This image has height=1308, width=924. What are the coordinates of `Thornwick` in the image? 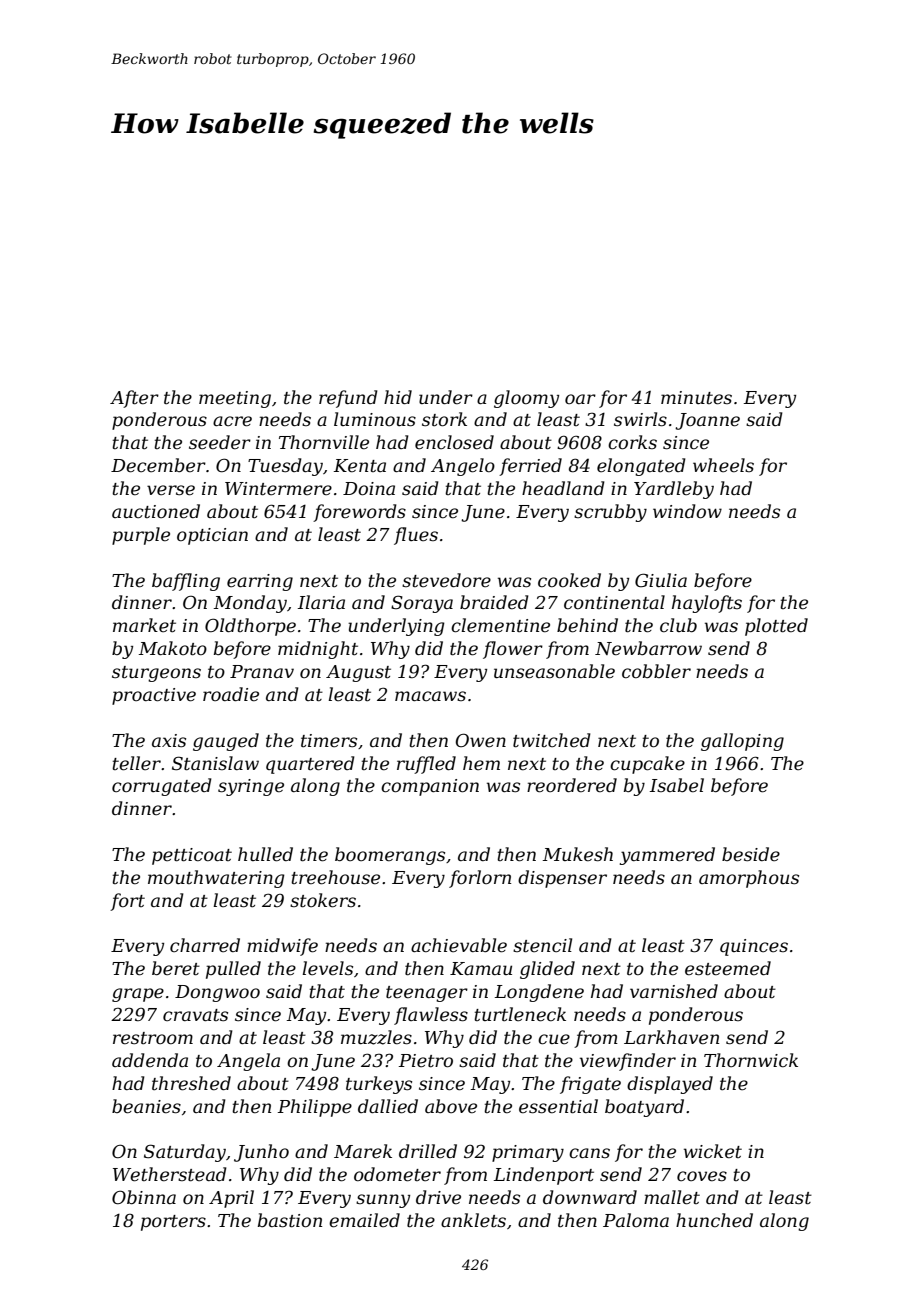 It's located at (751, 1060).
